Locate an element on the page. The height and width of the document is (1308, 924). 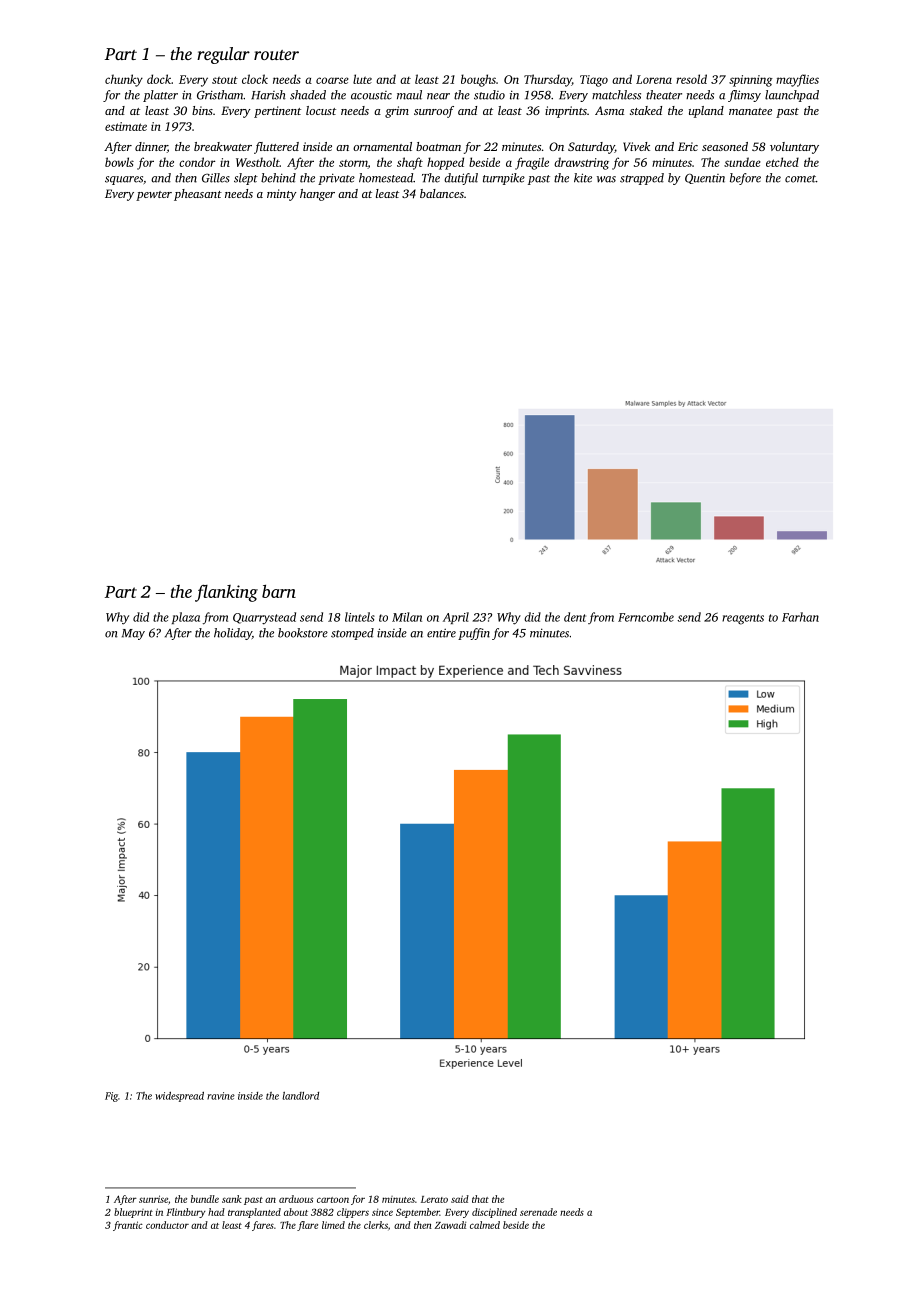
stomped is located at coordinates (352, 634).
